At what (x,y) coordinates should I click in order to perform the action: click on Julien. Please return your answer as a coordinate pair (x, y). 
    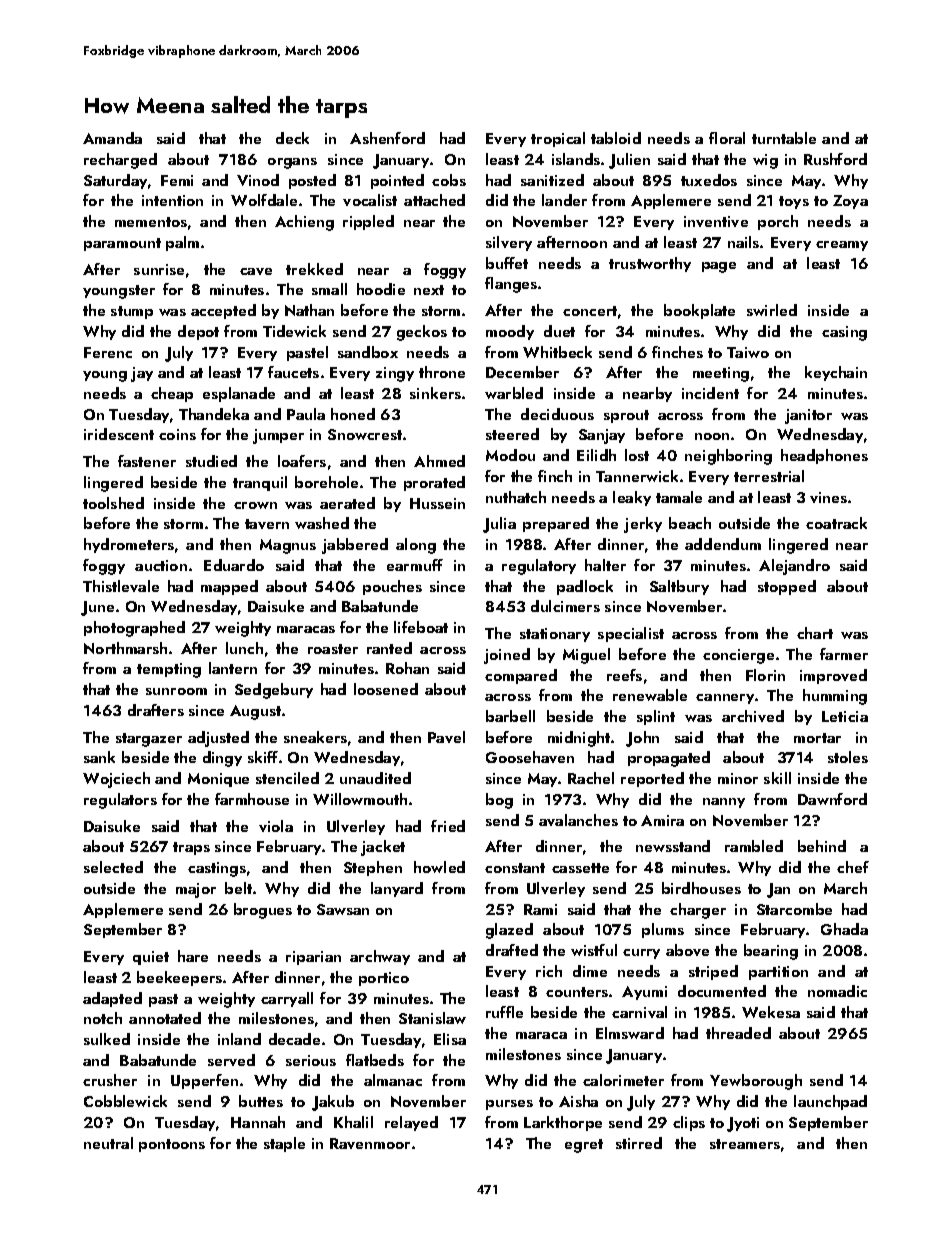
    Looking at the image, I should click on (629, 161).
